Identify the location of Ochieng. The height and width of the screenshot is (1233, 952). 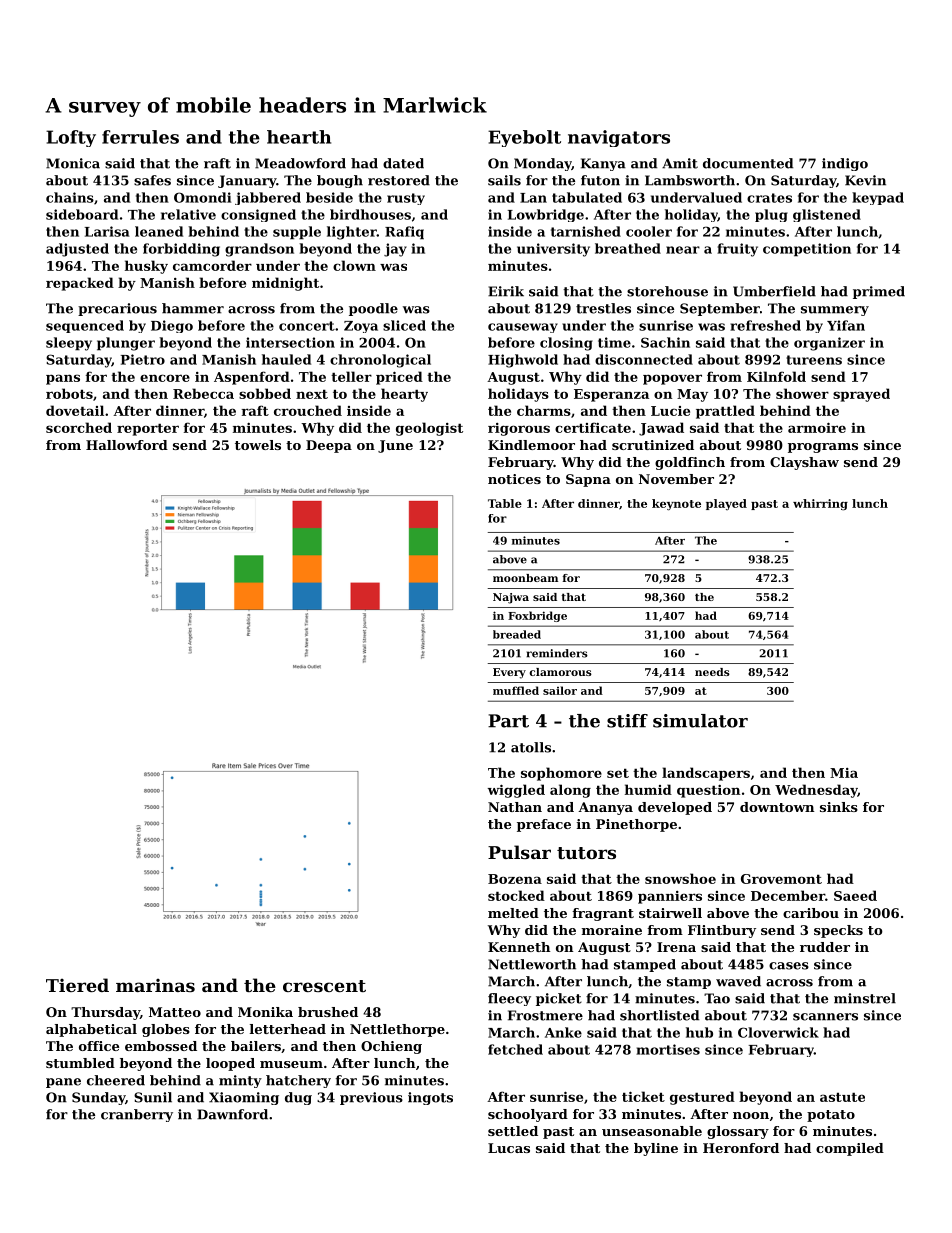
(391, 1047).
